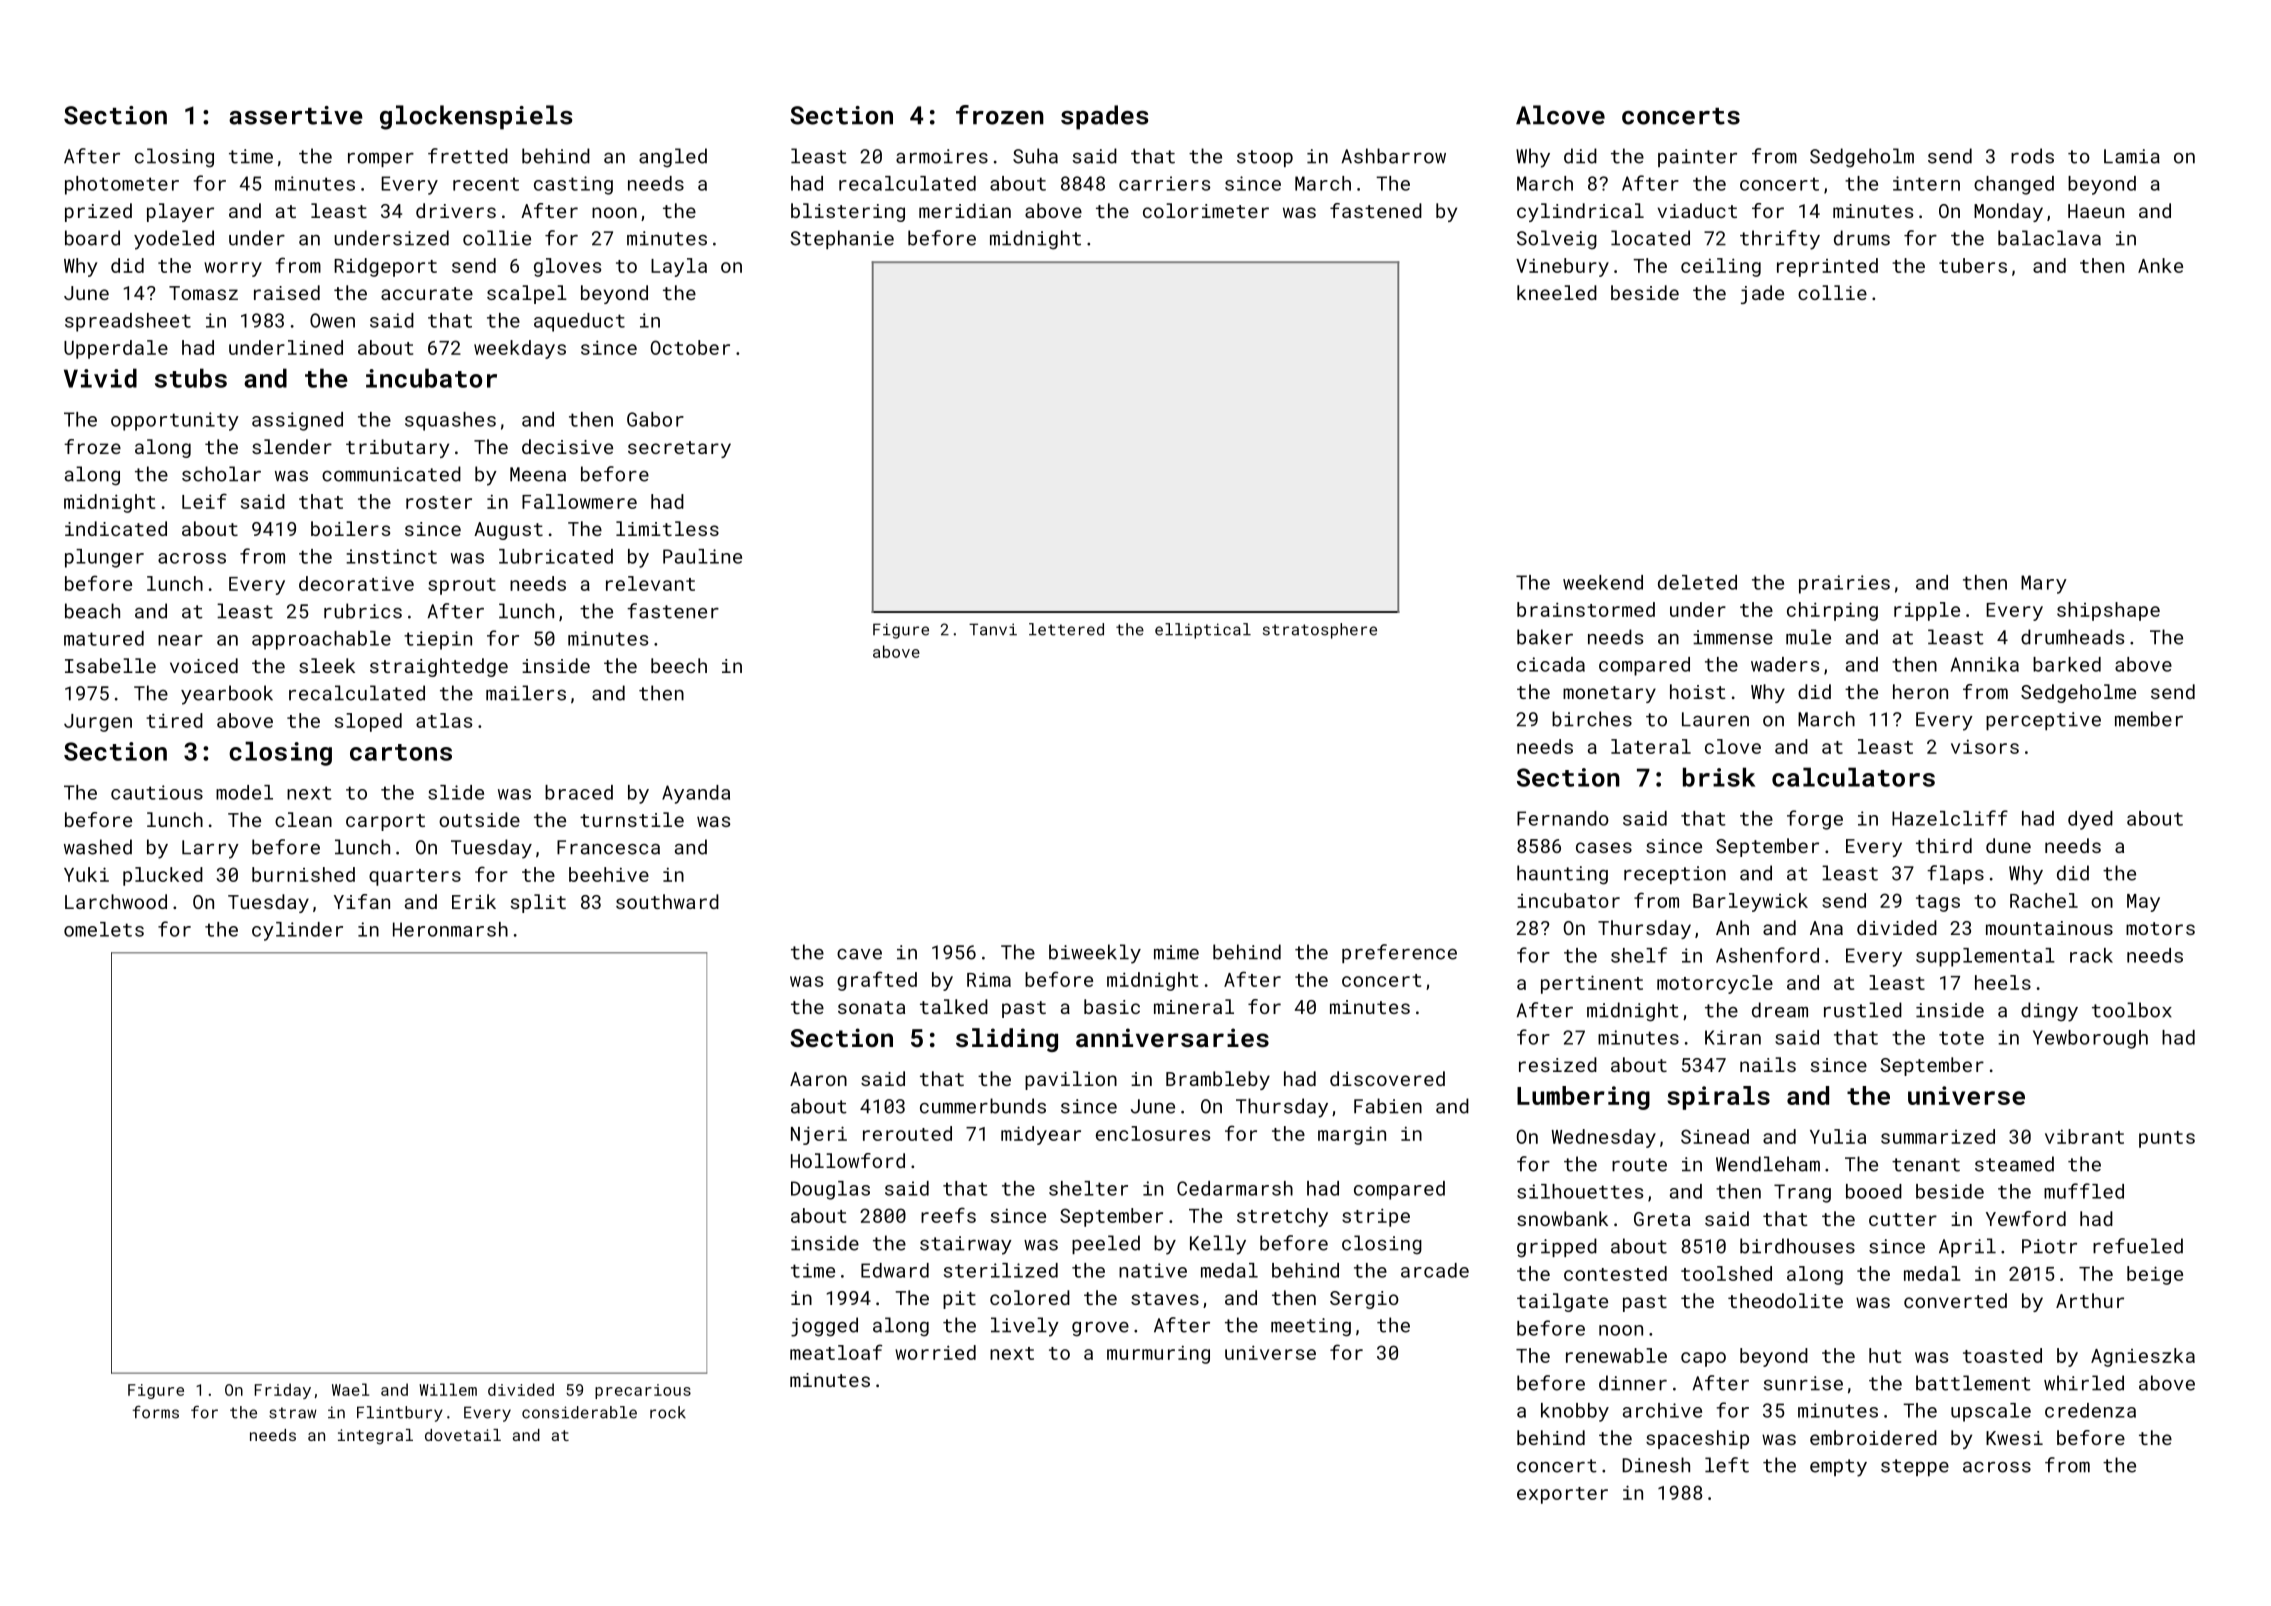 The height and width of the screenshot is (1606, 2271). Describe the element at coordinates (2044, 584) in the screenshot. I see `Mary` at that location.
